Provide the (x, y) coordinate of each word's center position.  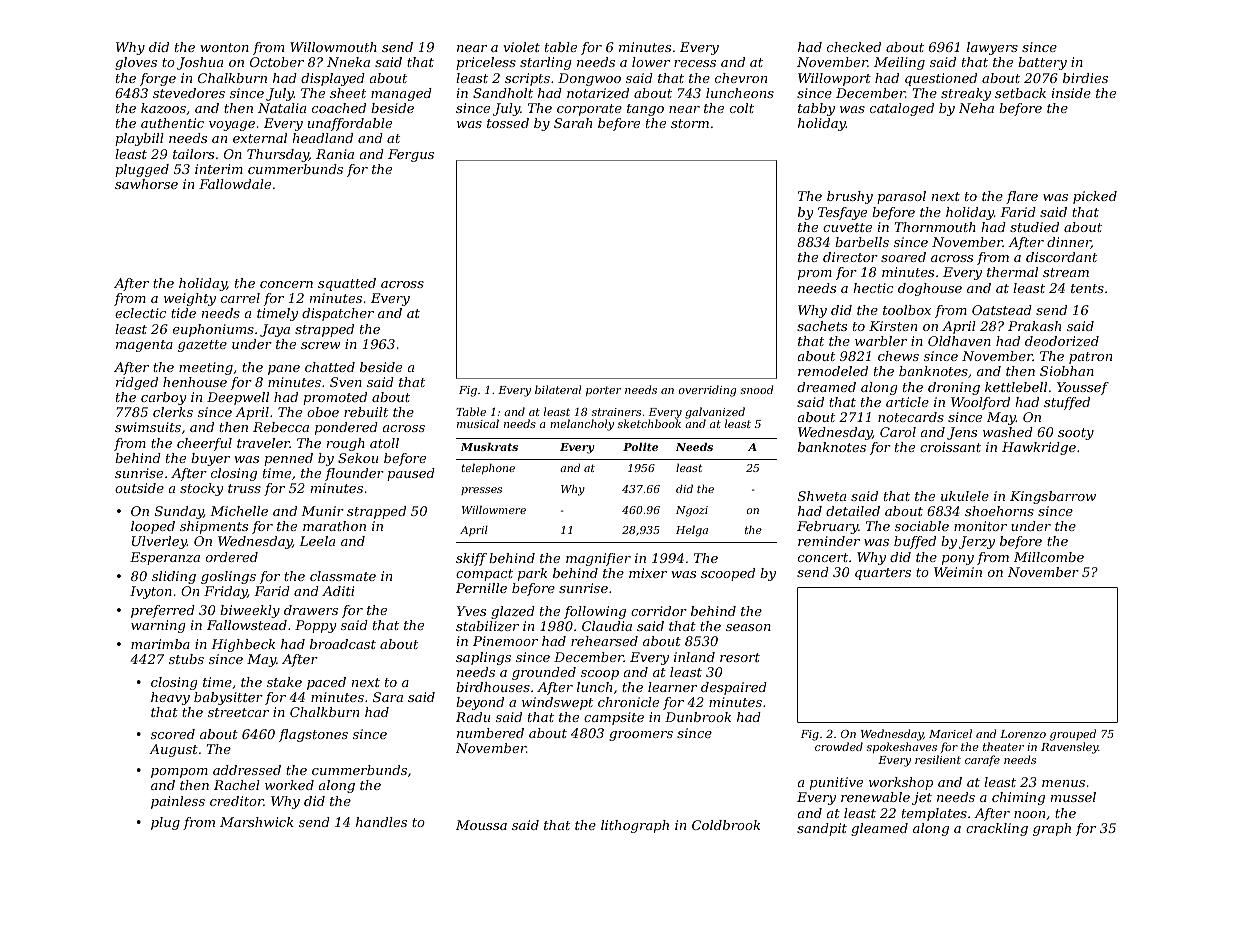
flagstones (313, 735)
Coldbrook (726, 825)
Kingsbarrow (1053, 497)
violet (521, 47)
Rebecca (281, 427)
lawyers (992, 48)
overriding (707, 391)
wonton (224, 47)
